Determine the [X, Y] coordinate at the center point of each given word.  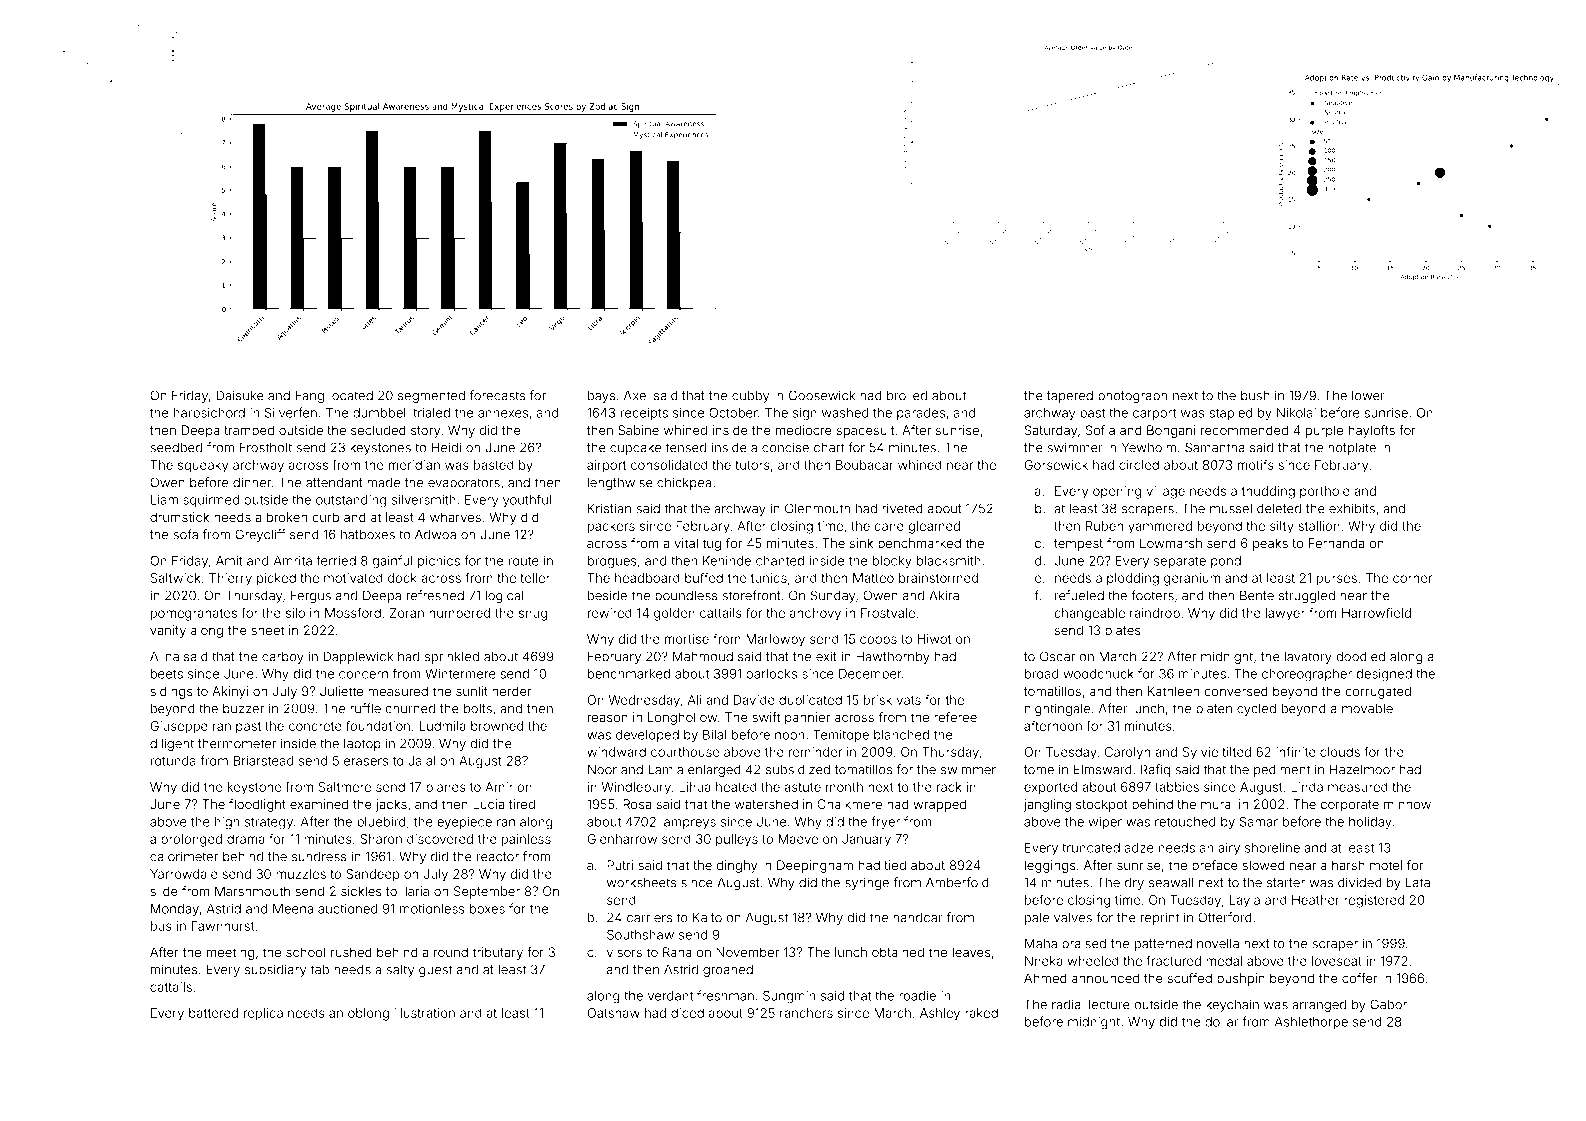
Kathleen [1173, 691]
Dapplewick [358, 657]
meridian [414, 465]
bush [1255, 395]
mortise [687, 639]
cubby [750, 396]
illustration [424, 1013]
